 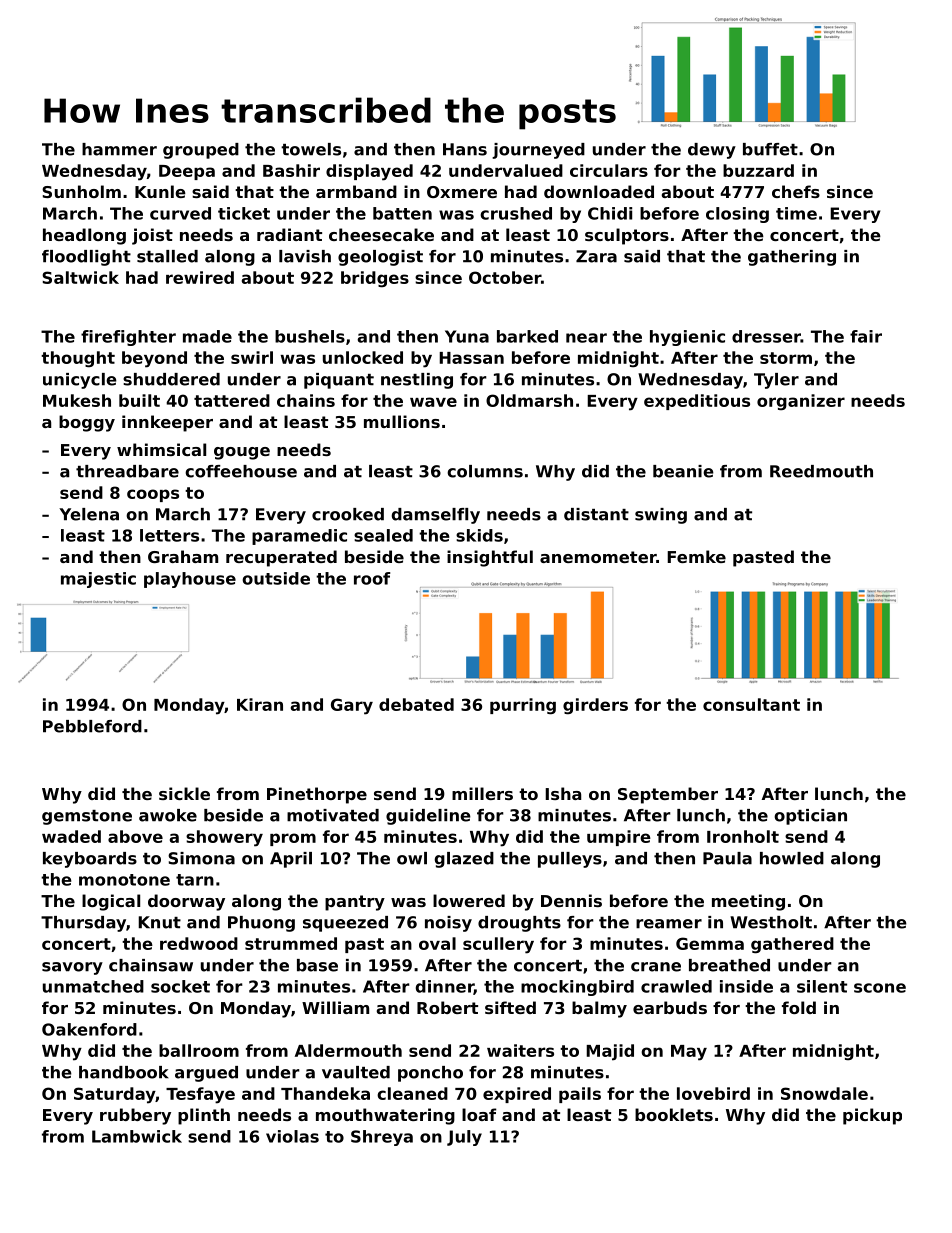 What do you see at coordinates (87, 423) in the page?
I see `boggy` at bounding box center [87, 423].
